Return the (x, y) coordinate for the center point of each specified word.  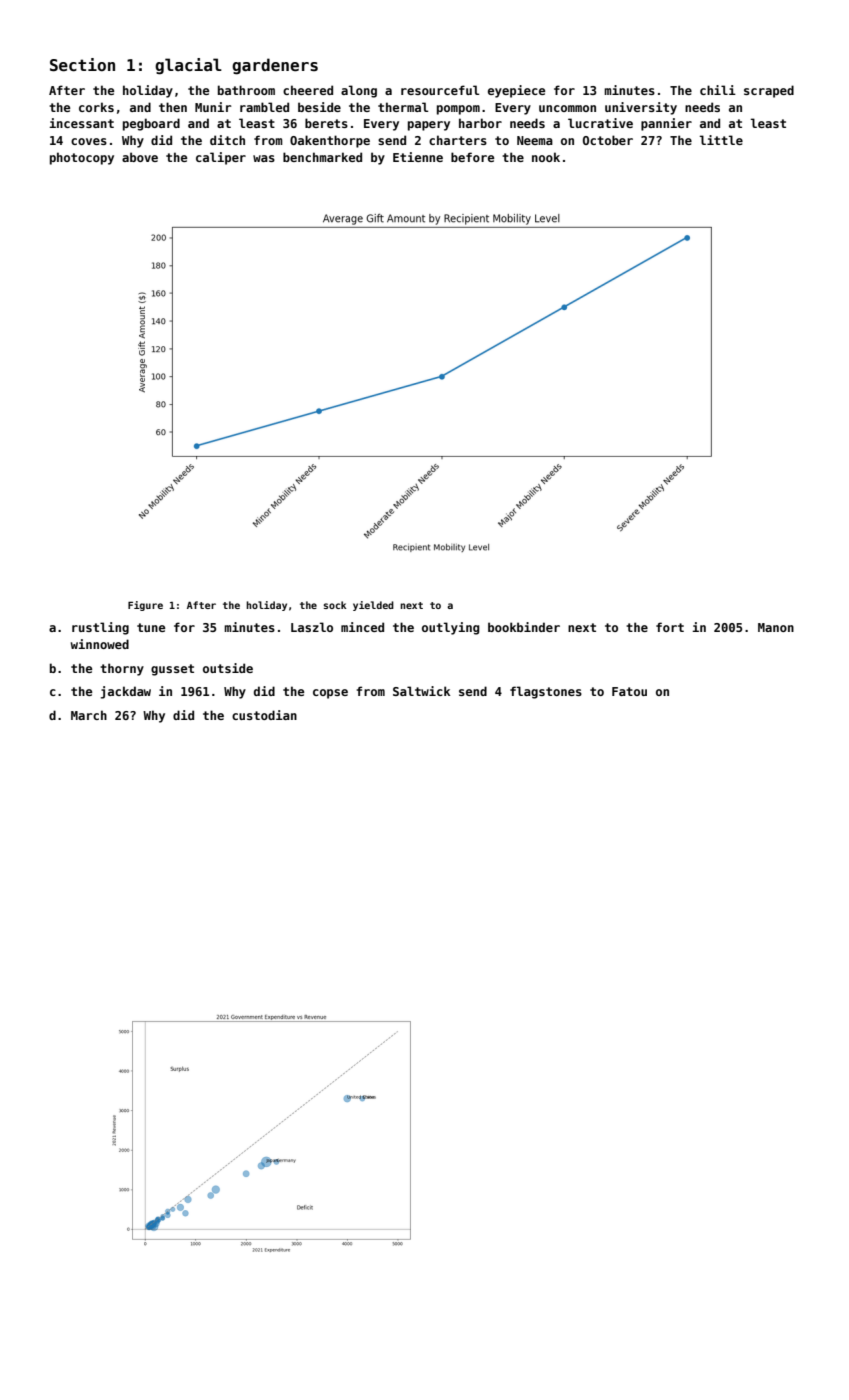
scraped (769, 91)
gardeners (275, 66)
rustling (100, 628)
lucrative (600, 123)
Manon (776, 627)
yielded (373, 606)
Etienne (418, 157)
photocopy (82, 158)
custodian (264, 715)
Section (82, 65)
